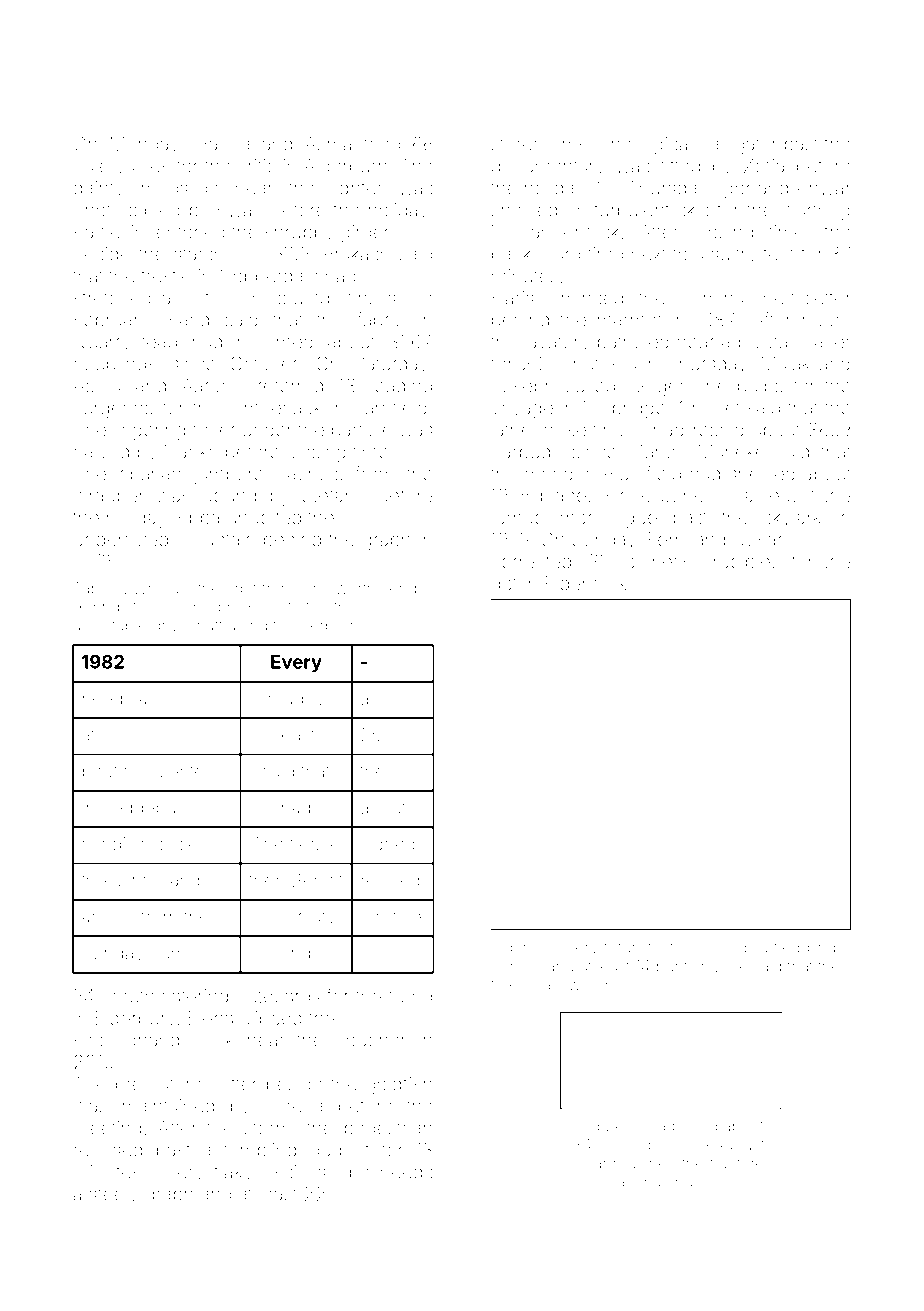 Image resolution: width=924 pixels, height=1311 pixels. Describe the element at coordinates (113, 1196) in the screenshot. I see `steely` at that location.
